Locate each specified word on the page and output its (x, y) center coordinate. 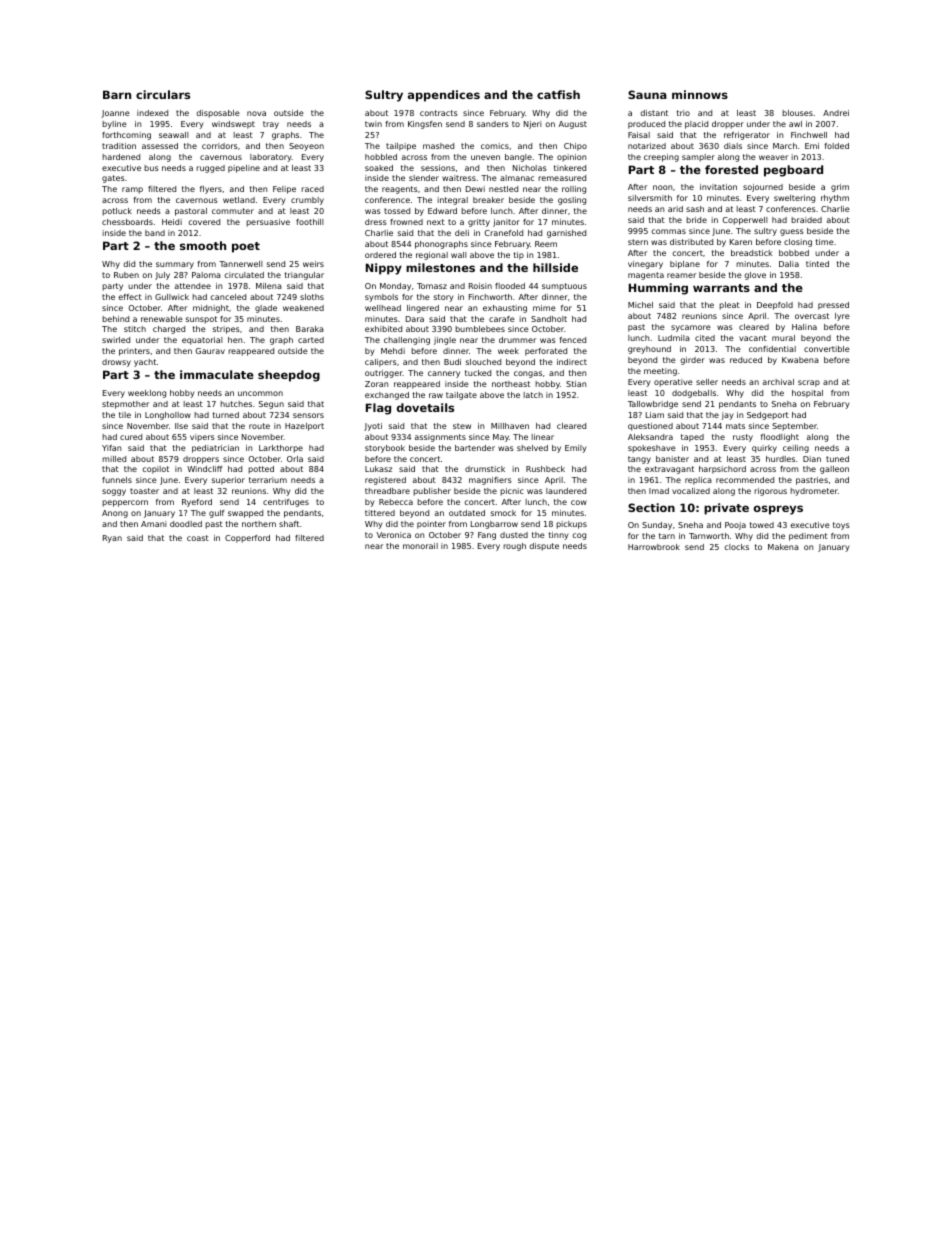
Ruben (126, 275)
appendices (444, 96)
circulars (163, 94)
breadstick (751, 253)
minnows (700, 94)
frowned (406, 222)
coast (198, 538)
